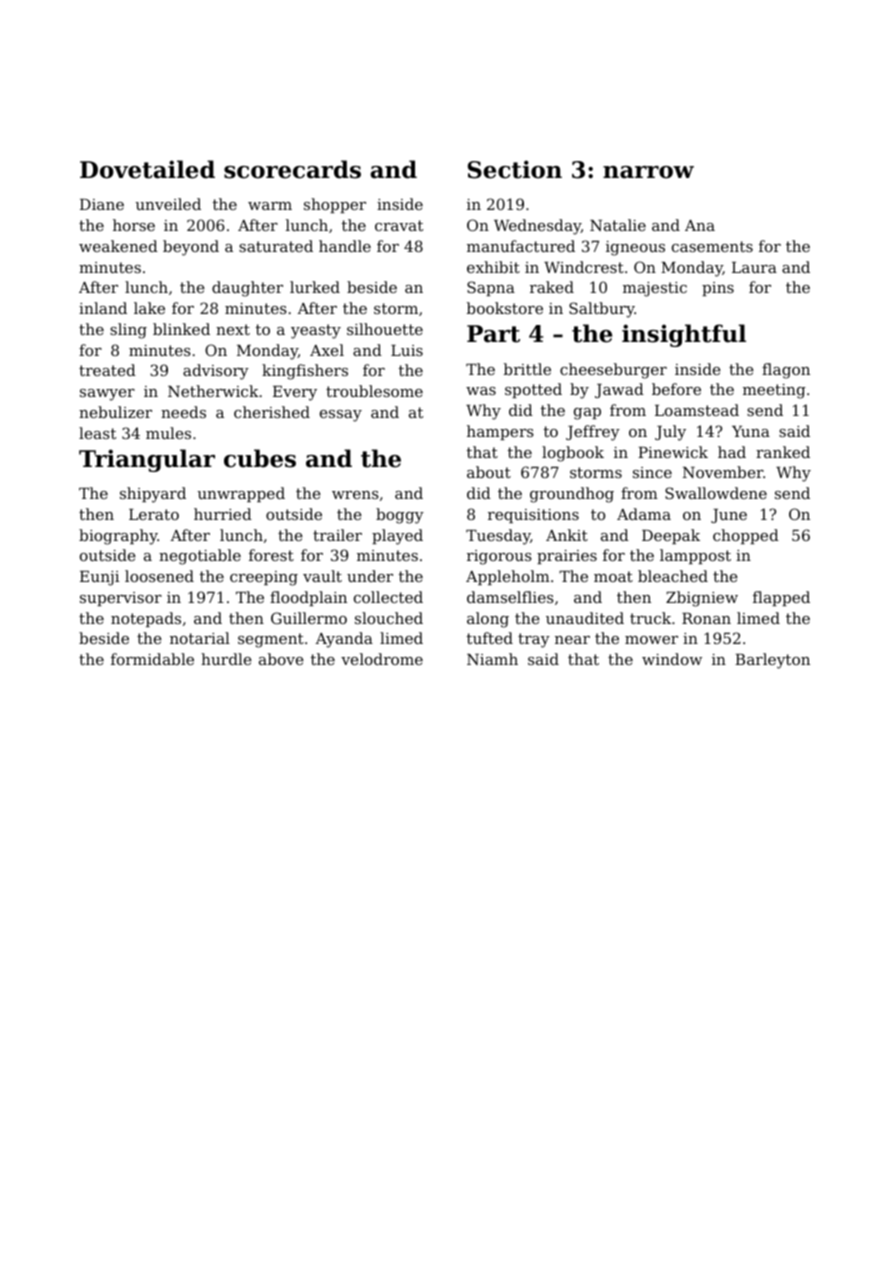 The image size is (890, 1262). I want to click on manufactured, so click(521, 246).
